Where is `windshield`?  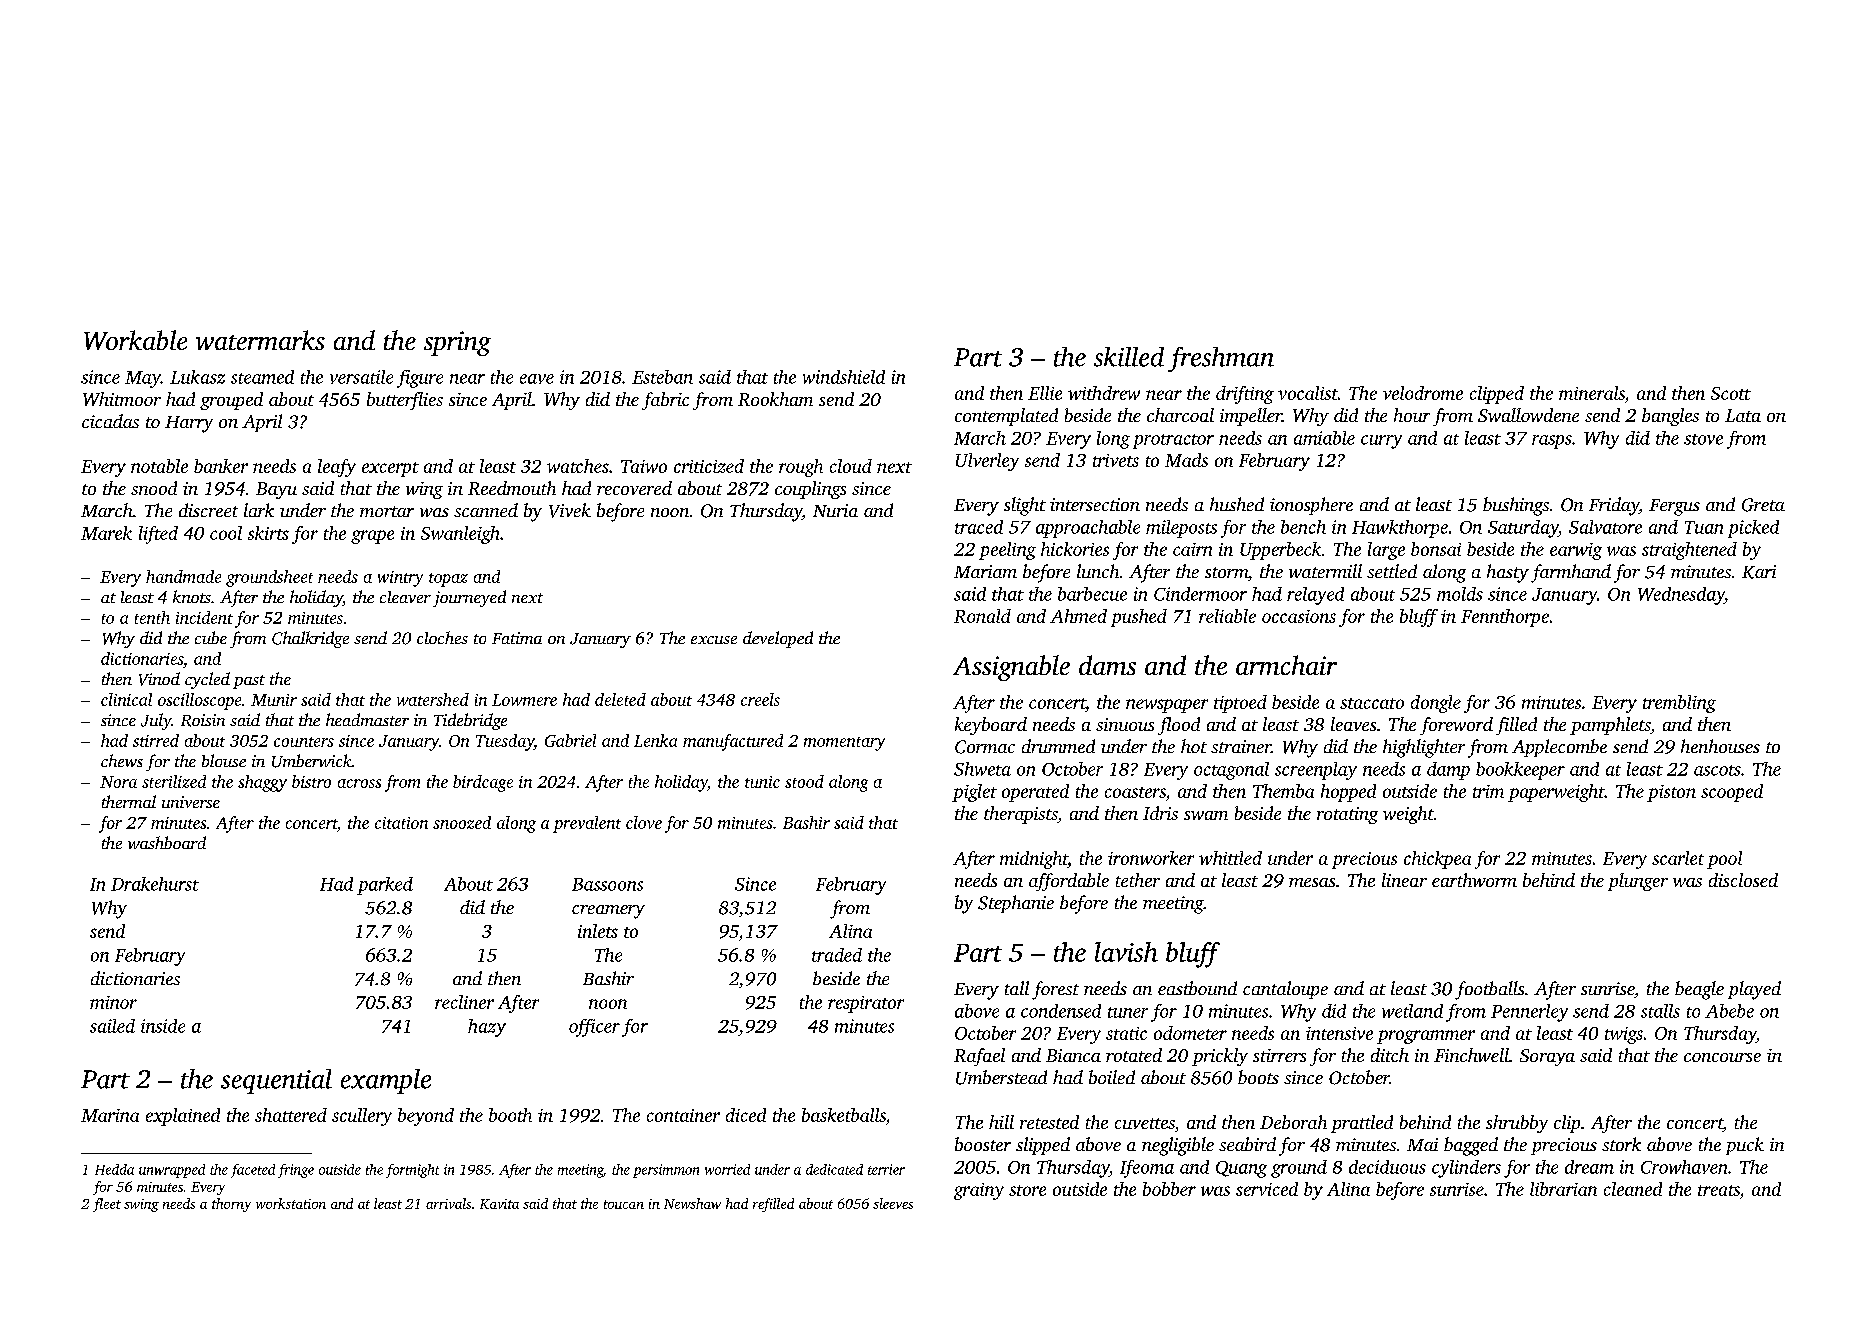
windshield is located at coordinates (844, 377).
